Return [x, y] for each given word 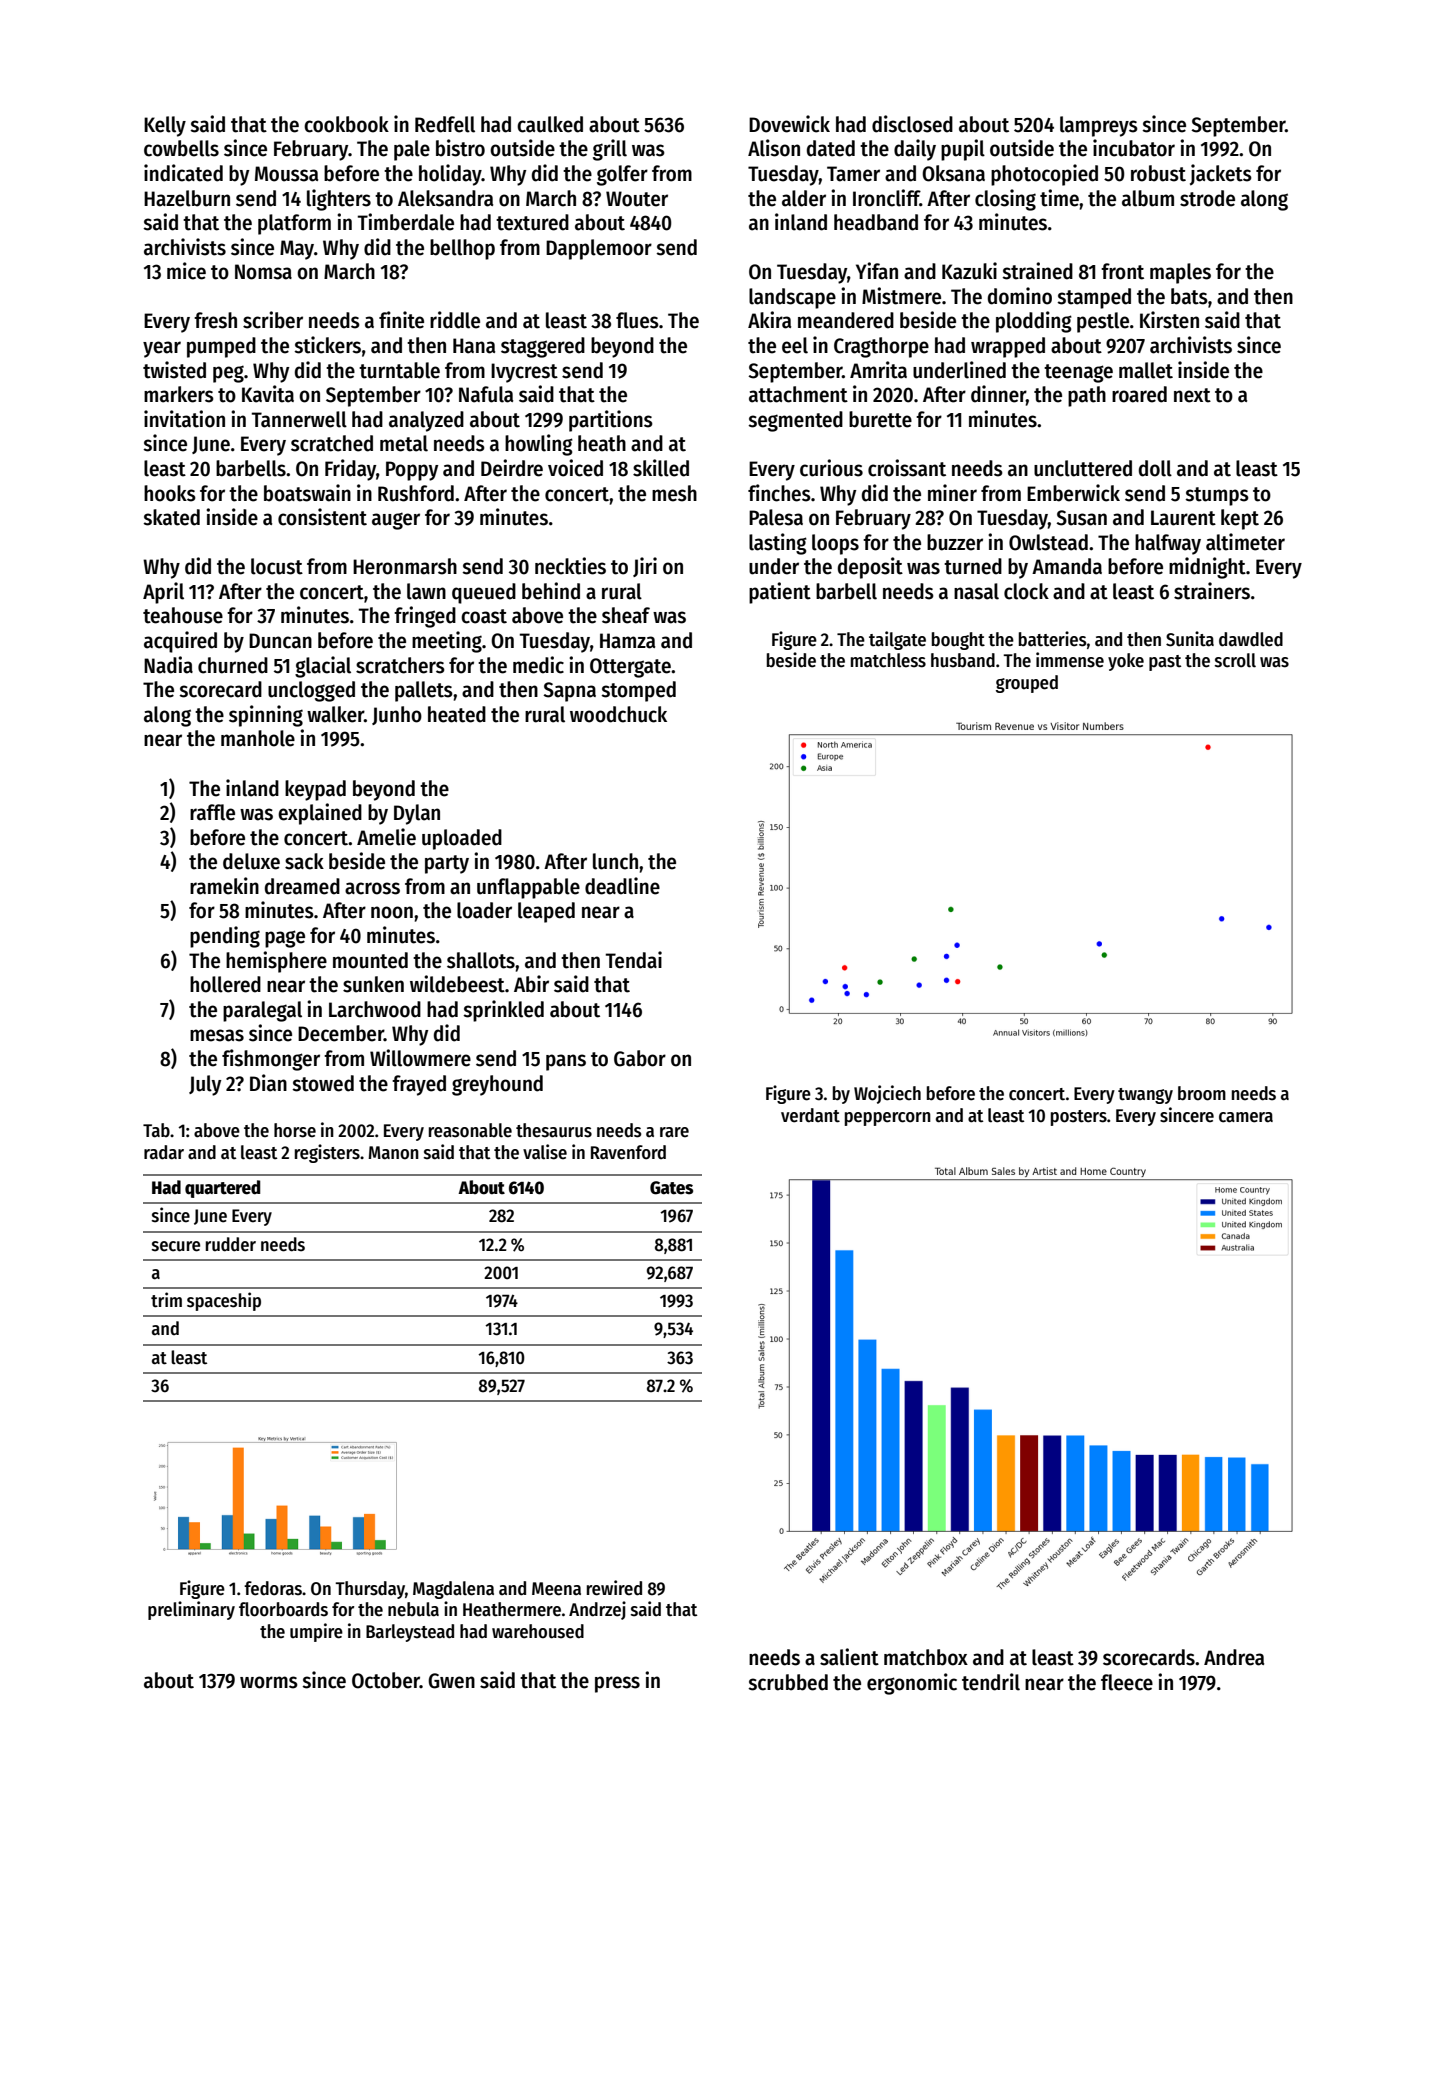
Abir [531, 984]
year [162, 349]
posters [1079, 1118]
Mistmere [901, 296]
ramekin [224, 886]
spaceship [224, 1301]
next [1192, 395]
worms [269, 1682]
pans [566, 1062]
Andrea [1234, 1657]
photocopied [1044, 175]
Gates [671, 1188]
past [1165, 663]
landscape [792, 298]
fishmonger [271, 1060]
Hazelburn [187, 198]
